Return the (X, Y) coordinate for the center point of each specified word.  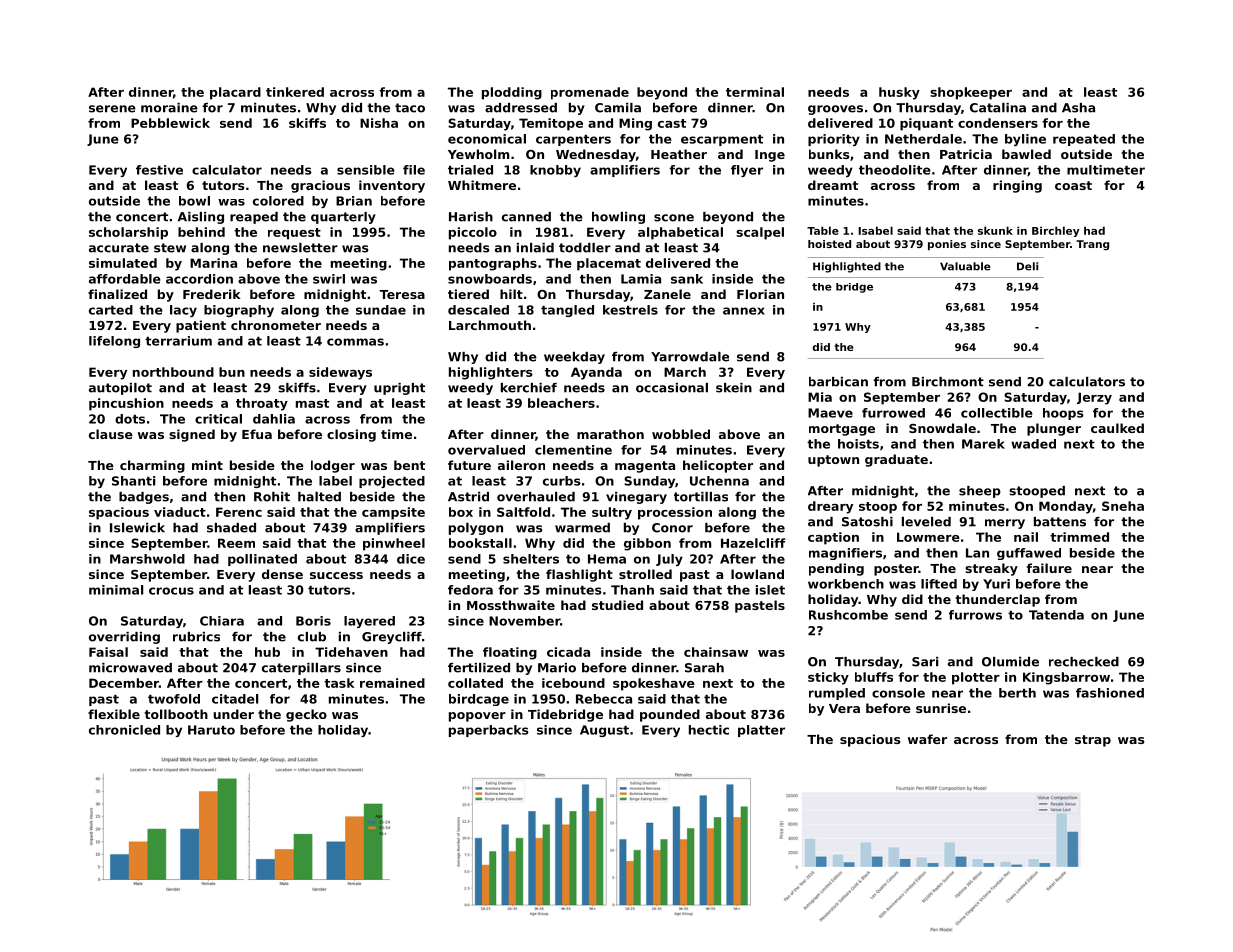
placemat (609, 264)
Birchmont (948, 382)
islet (770, 590)
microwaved (130, 668)
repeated (1084, 140)
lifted (939, 584)
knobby (555, 171)
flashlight (579, 575)
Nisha (379, 123)
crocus (171, 591)
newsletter (300, 248)
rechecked (1084, 662)
